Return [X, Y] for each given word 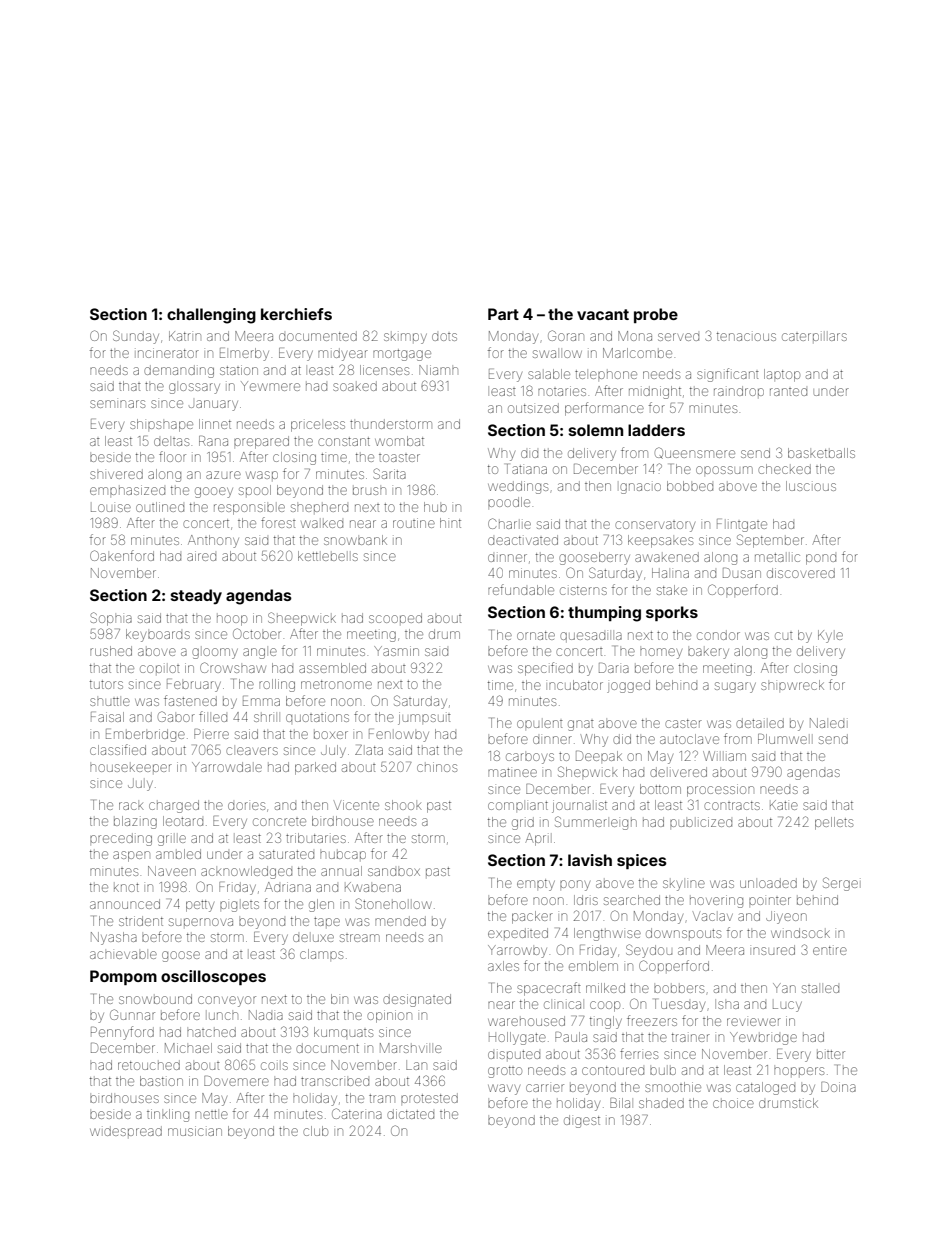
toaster [399, 458]
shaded [661, 1103]
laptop [782, 375]
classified [118, 749]
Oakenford [122, 555]
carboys [530, 758]
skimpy [405, 338]
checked [784, 469]
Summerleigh [596, 823]
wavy [504, 1089]
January [213, 405]
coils [274, 1066]
